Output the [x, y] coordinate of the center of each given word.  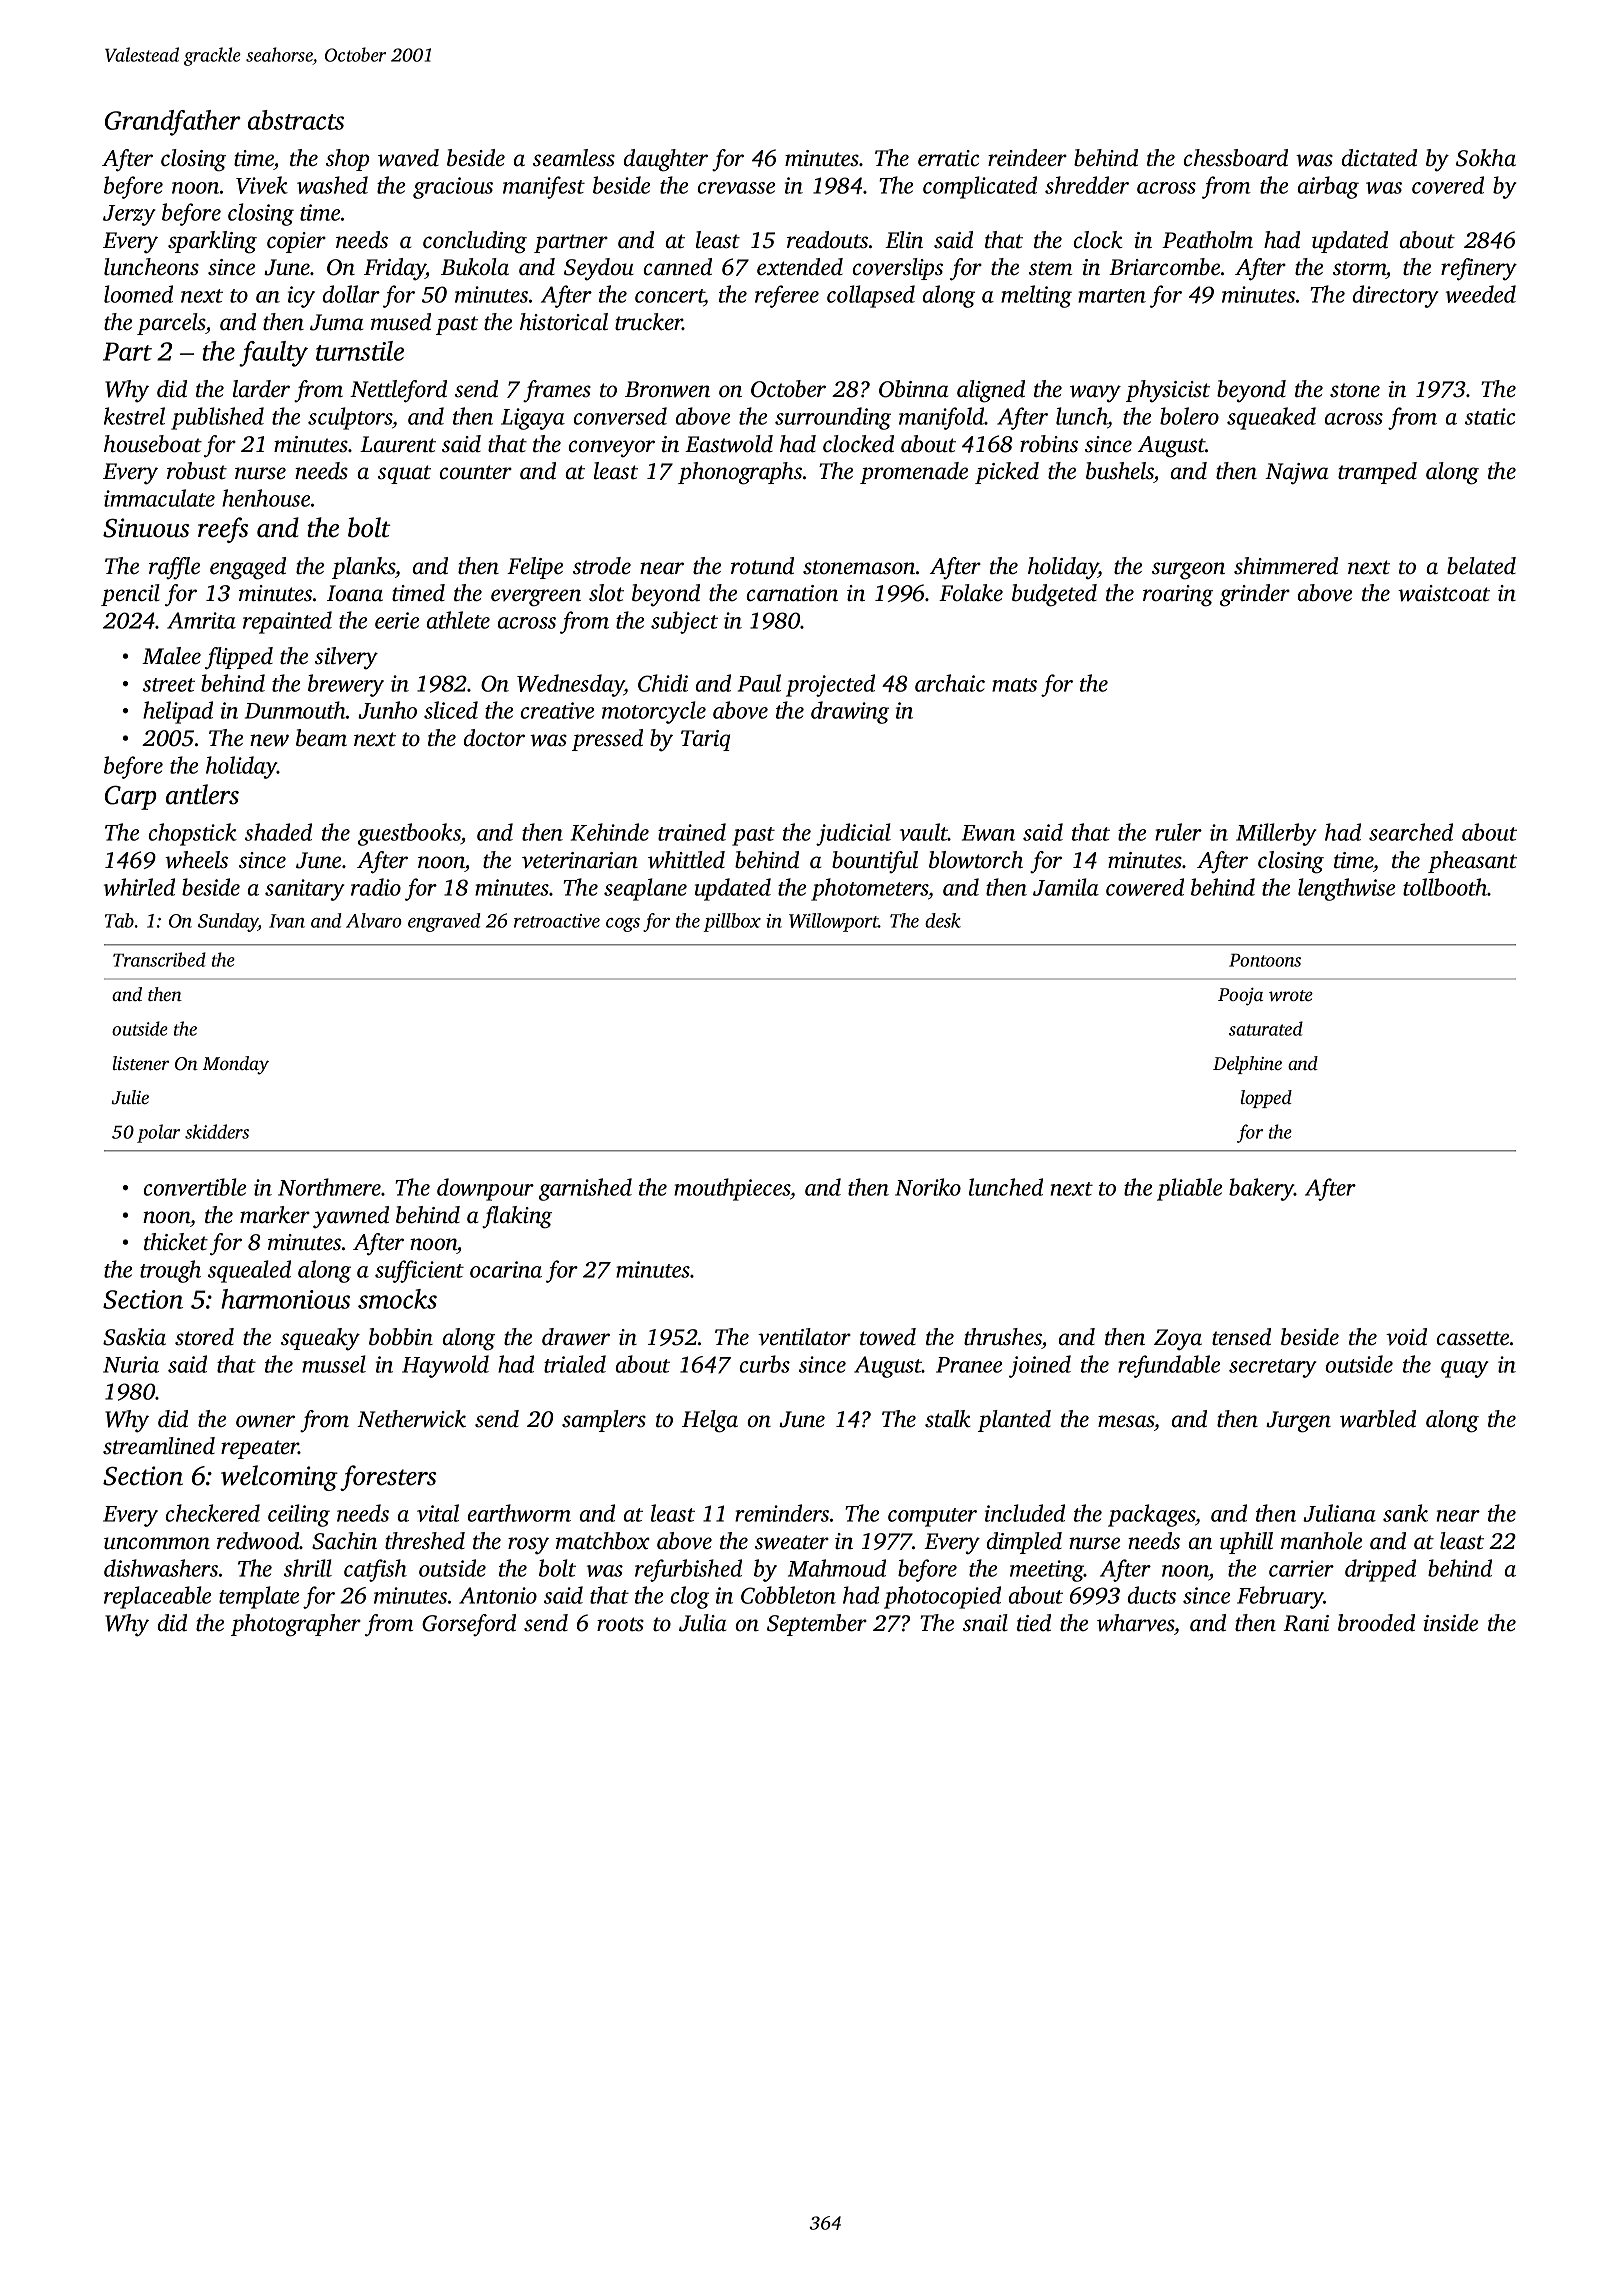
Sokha [1486, 158]
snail [985, 1623]
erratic [948, 158]
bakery [1261, 1189]
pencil [130, 595]
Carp [131, 797]
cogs [623, 925]
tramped [1377, 473]
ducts [1152, 1595]
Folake [971, 593]
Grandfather [173, 123]
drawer [576, 1337]
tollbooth [1445, 887]
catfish [375, 1570]
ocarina [506, 1269]
